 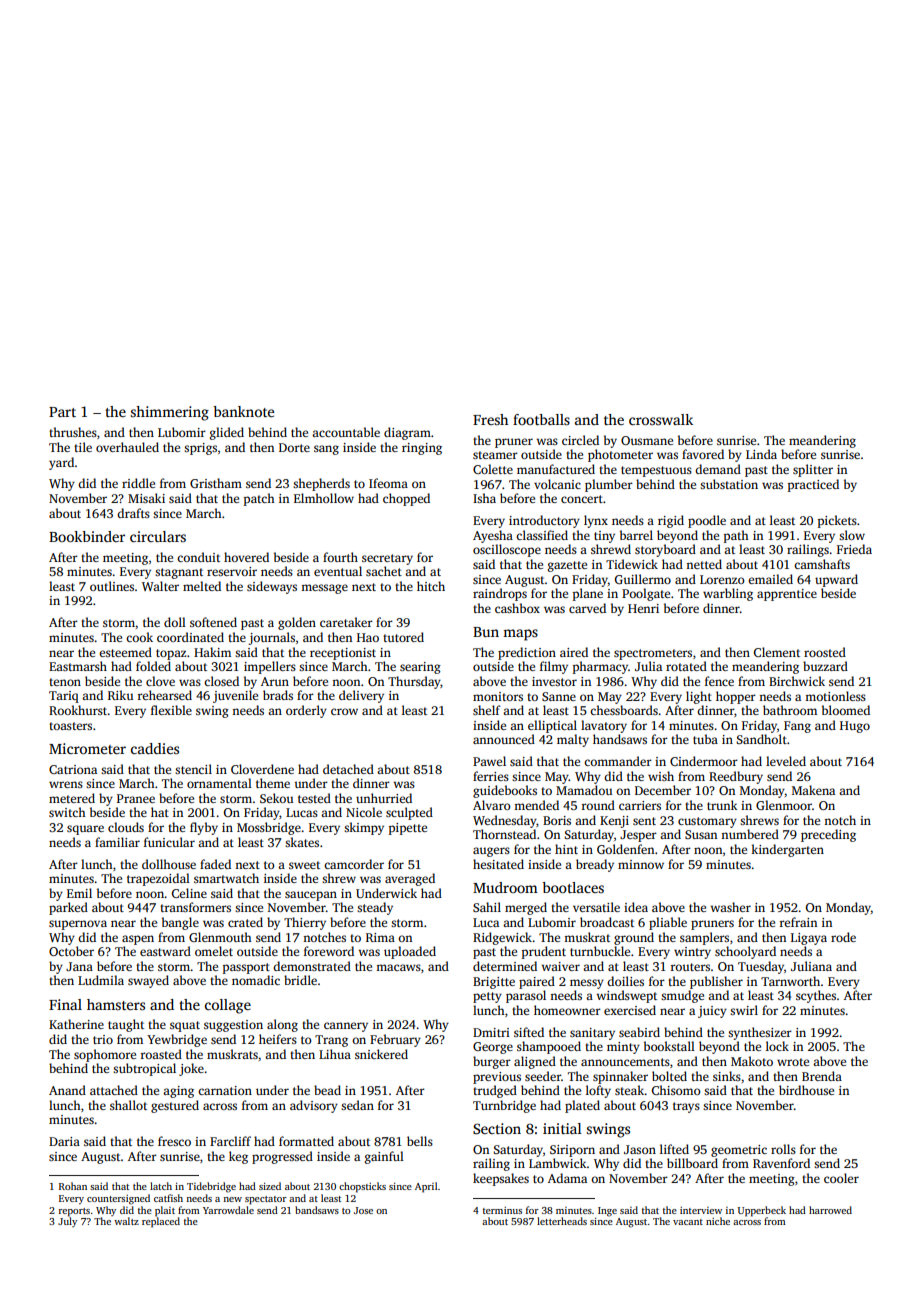 What do you see at coordinates (64, 697) in the document?
I see `Tariq` at bounding box center [64, 697].
